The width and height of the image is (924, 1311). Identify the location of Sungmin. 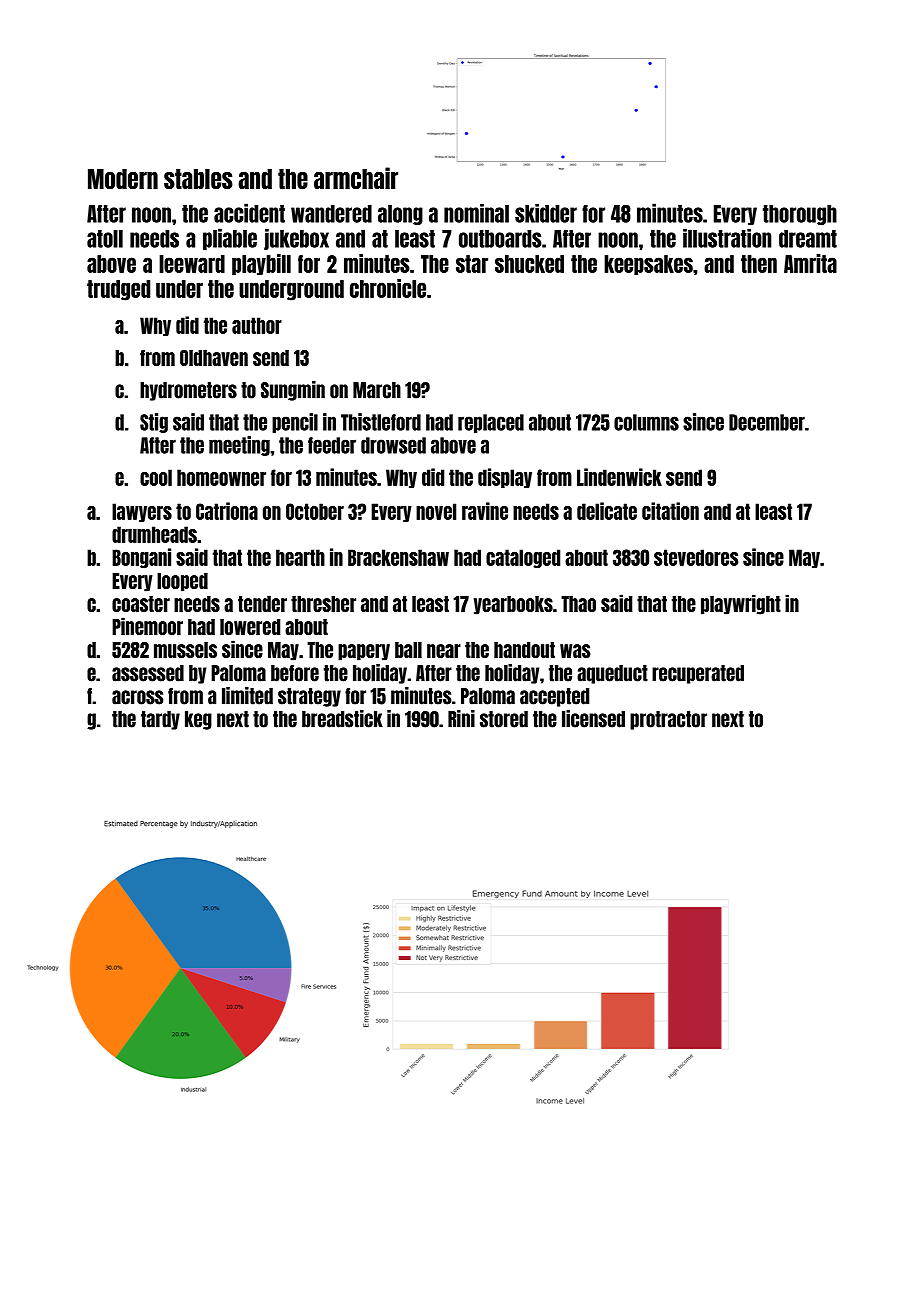
(293, 391).
